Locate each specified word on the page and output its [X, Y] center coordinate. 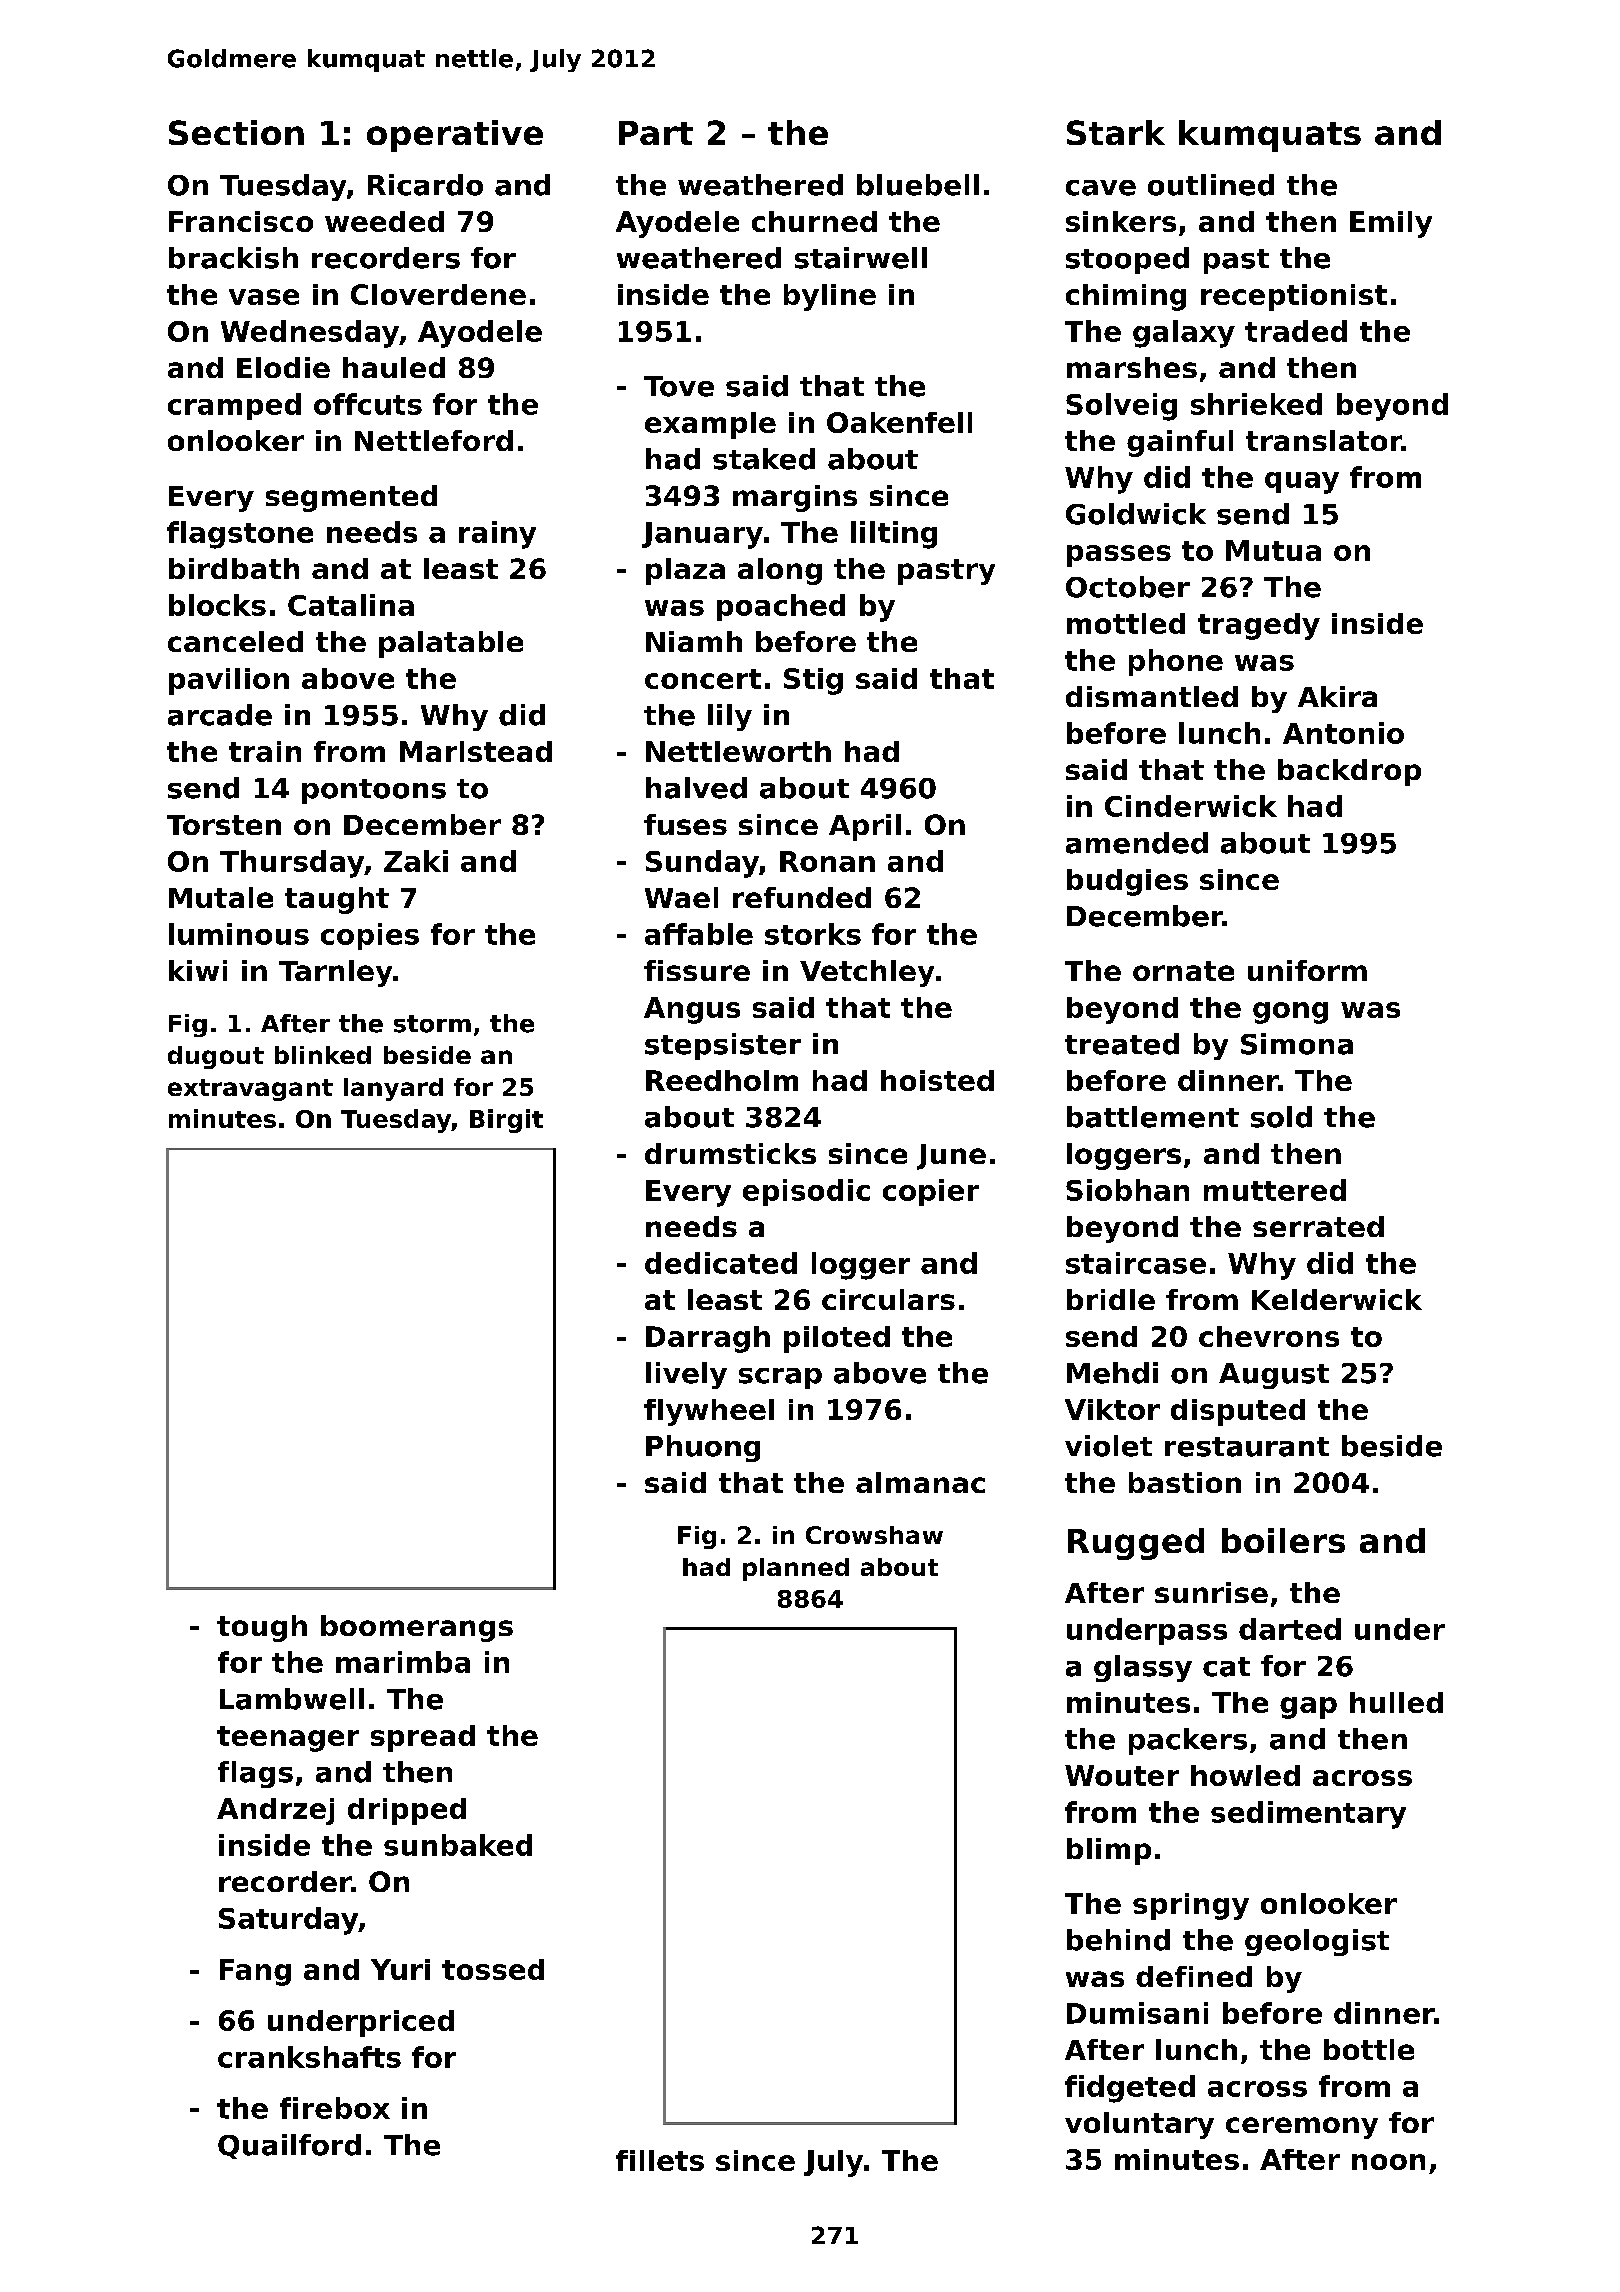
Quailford [289, 2146]
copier [931, 1192]
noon [1388, 2162]
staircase [1136, 1263]
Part [656, 133]
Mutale [221, 897]
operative [455, 136]
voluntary [1139, 2125]
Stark [1116, 132]
